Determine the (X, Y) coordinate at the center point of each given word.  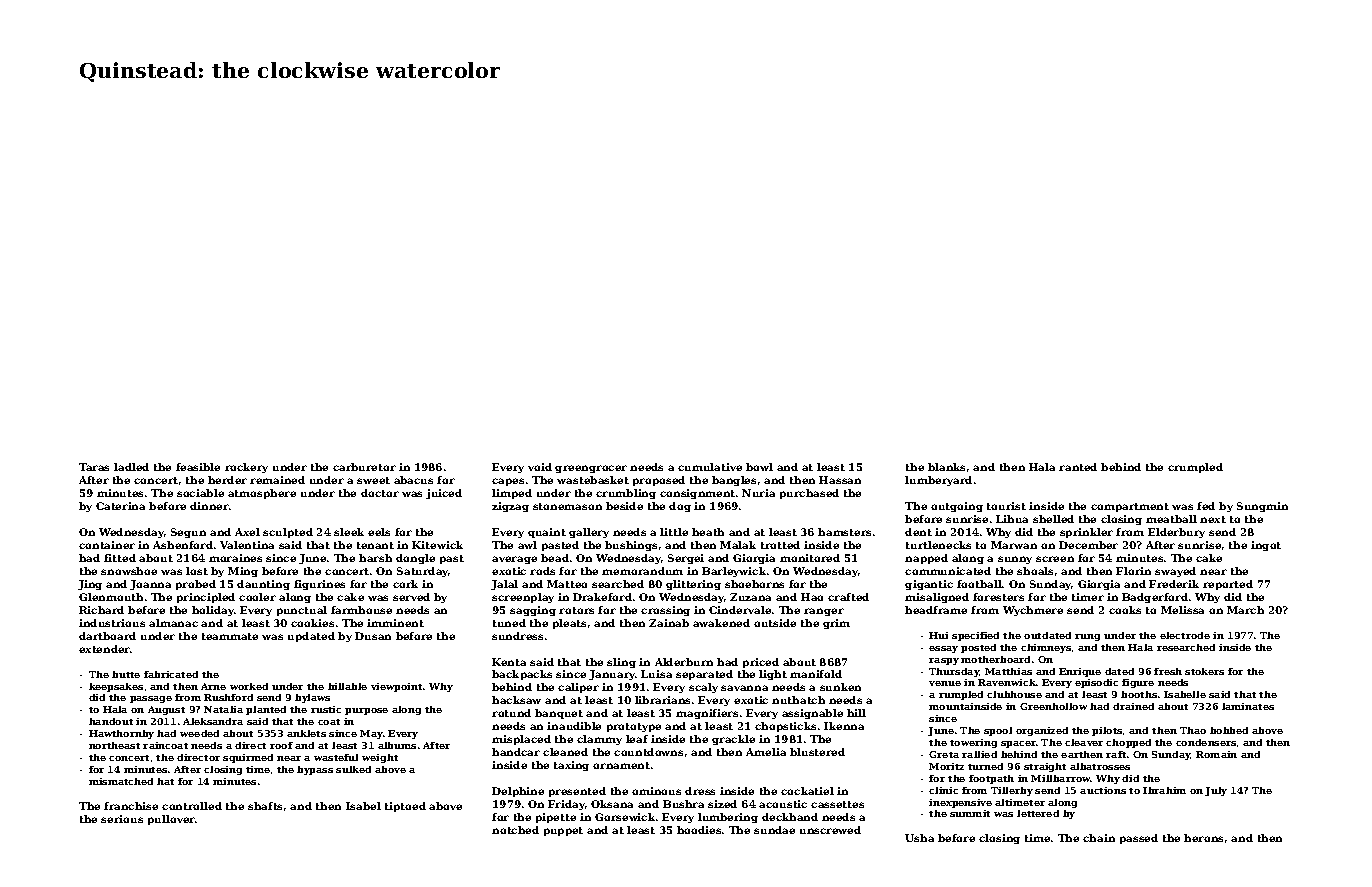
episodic (1096, 683)
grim (836, 624)
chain (1099, 838)
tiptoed (405, 807)
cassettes (837, 804)
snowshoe (129, 571)
